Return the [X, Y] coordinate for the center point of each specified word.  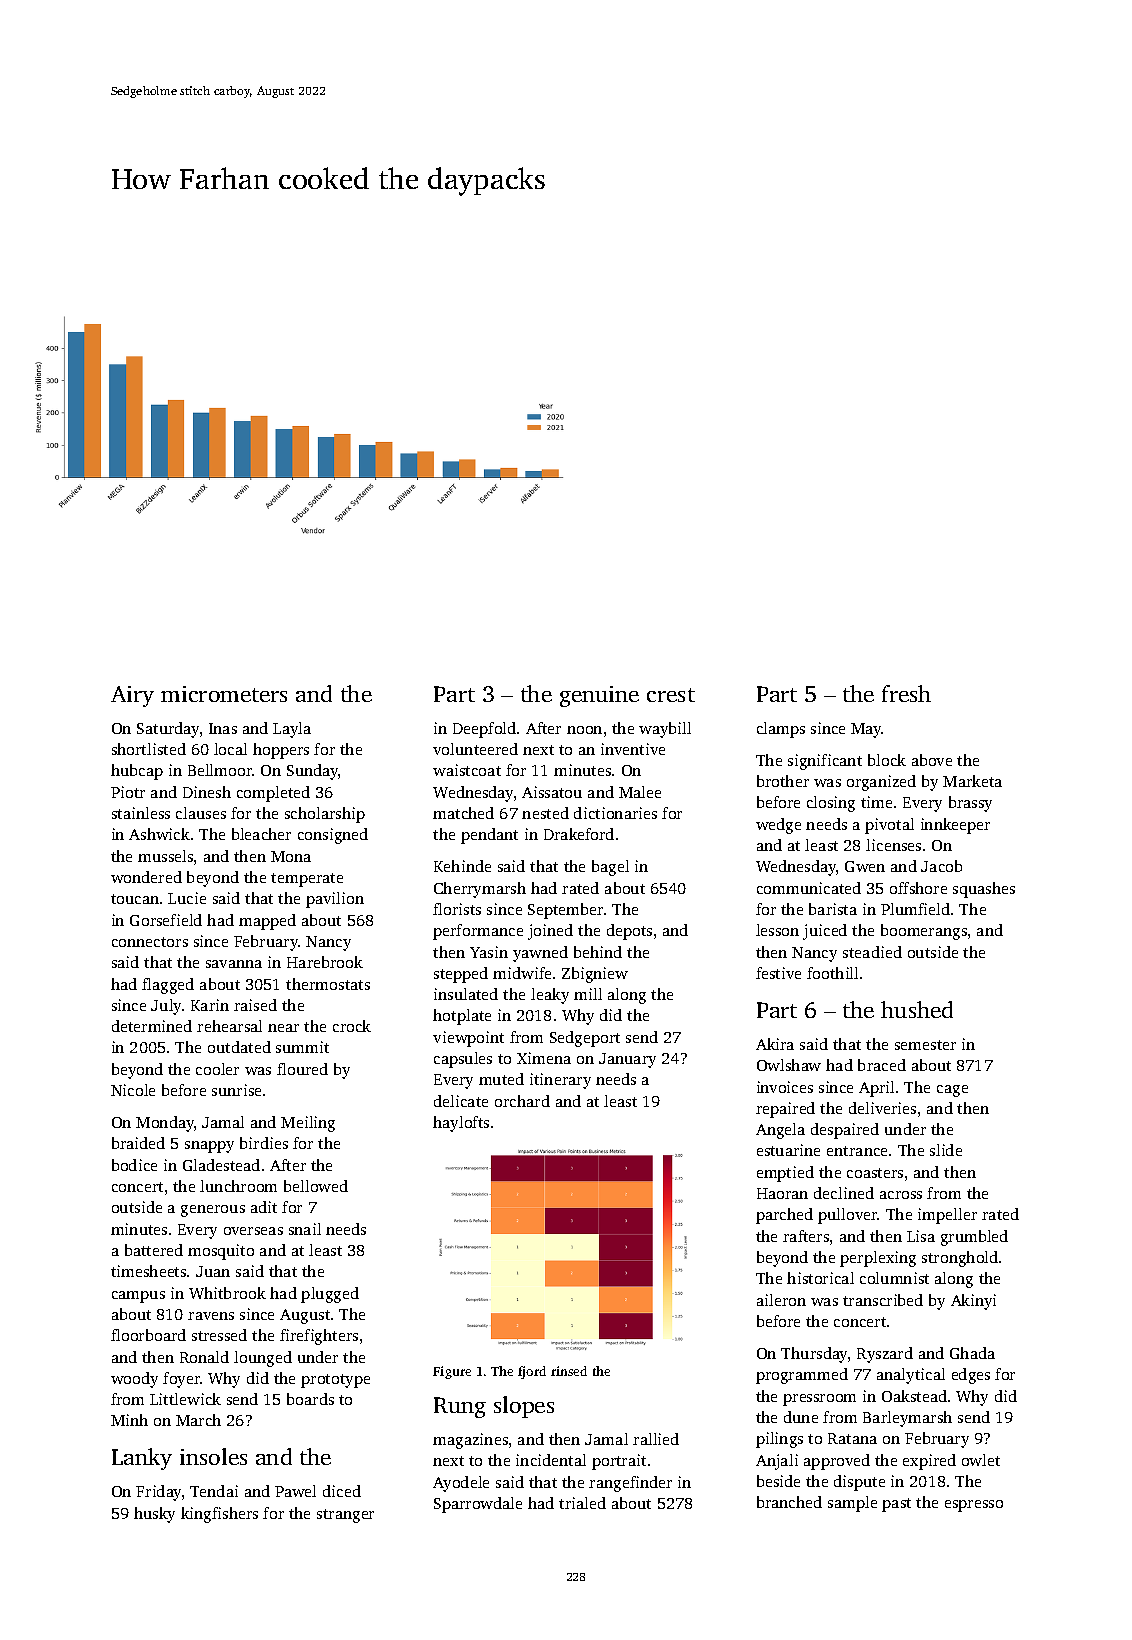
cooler [217, 1069]
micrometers [224, 694]
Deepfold [484, 730]
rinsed [569, 1371]
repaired [785, 1110]
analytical [911, 1376]
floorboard [148, 1335]
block [887, 760]
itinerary [560, 1081]
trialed [582, 1503]
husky [154, 1515]
